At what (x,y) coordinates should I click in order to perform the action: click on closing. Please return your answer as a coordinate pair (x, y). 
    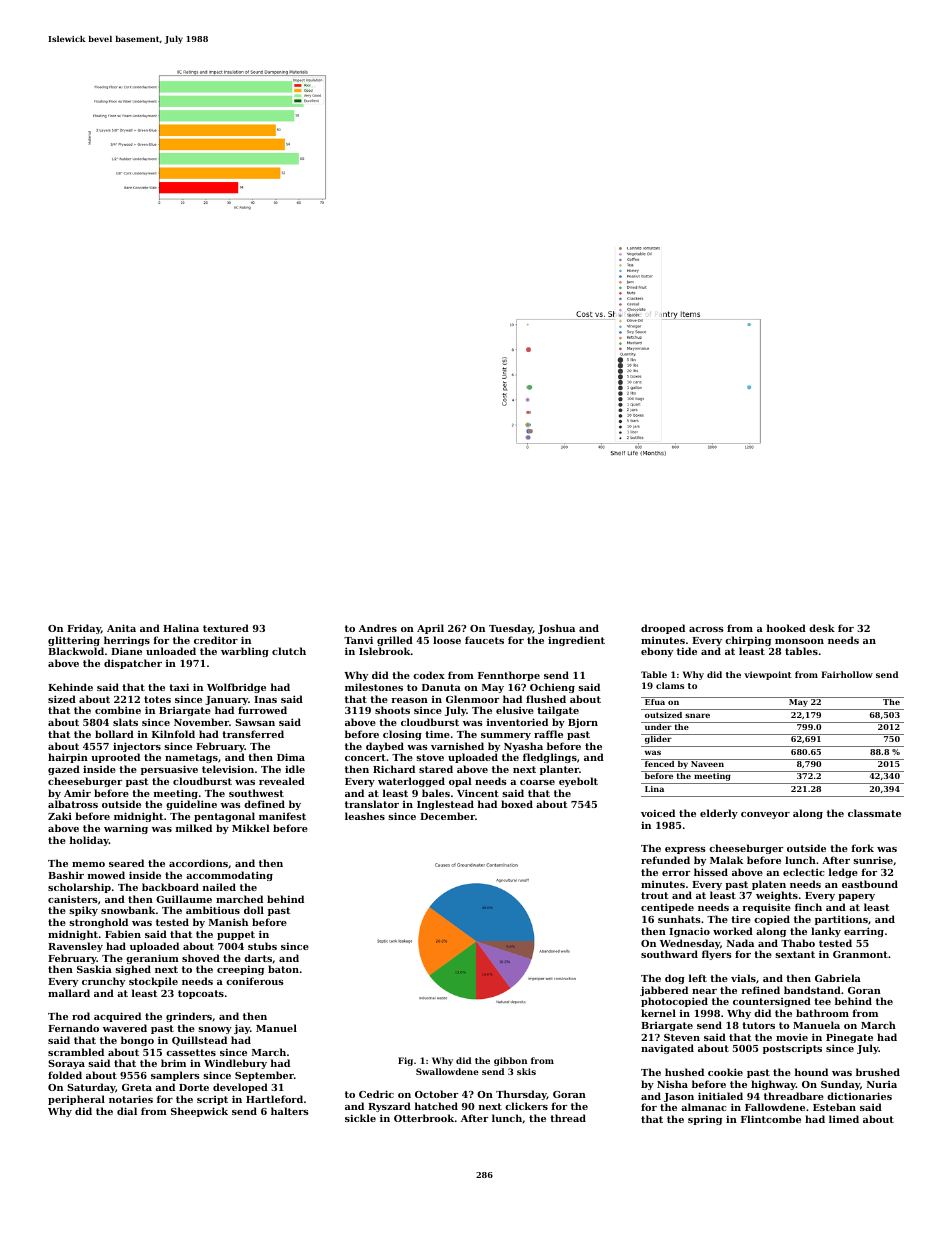
    Looking at the image, I should click on (402, 735).
